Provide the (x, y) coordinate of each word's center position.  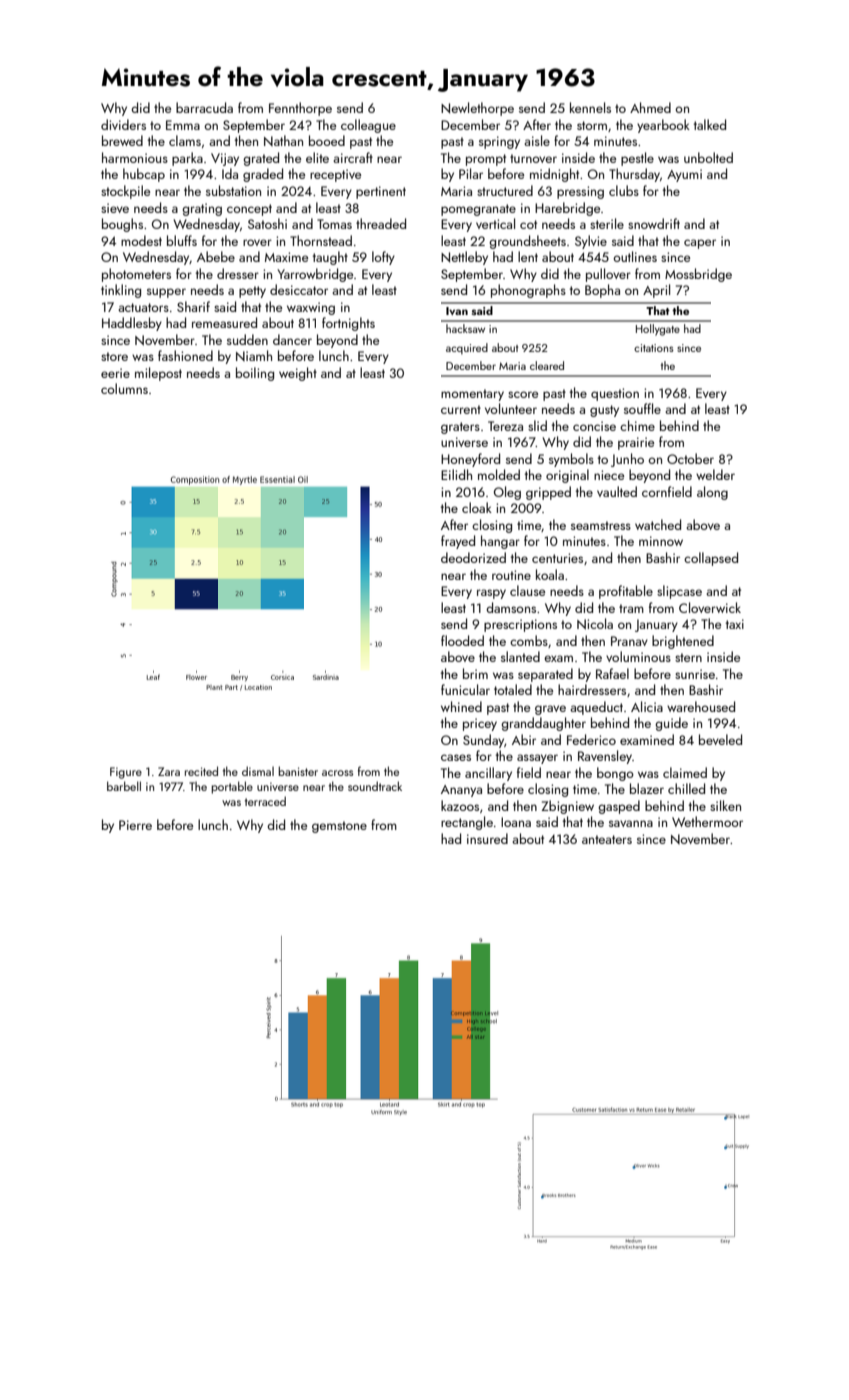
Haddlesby (132, 324)
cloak (477, 507)
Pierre (135, 825)
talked (710, 124)
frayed (458, 542)
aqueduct (596, 708)
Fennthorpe (300, 109)
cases (456, 757)
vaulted (617, 491)
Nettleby (464, 258)
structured (505, 190)
